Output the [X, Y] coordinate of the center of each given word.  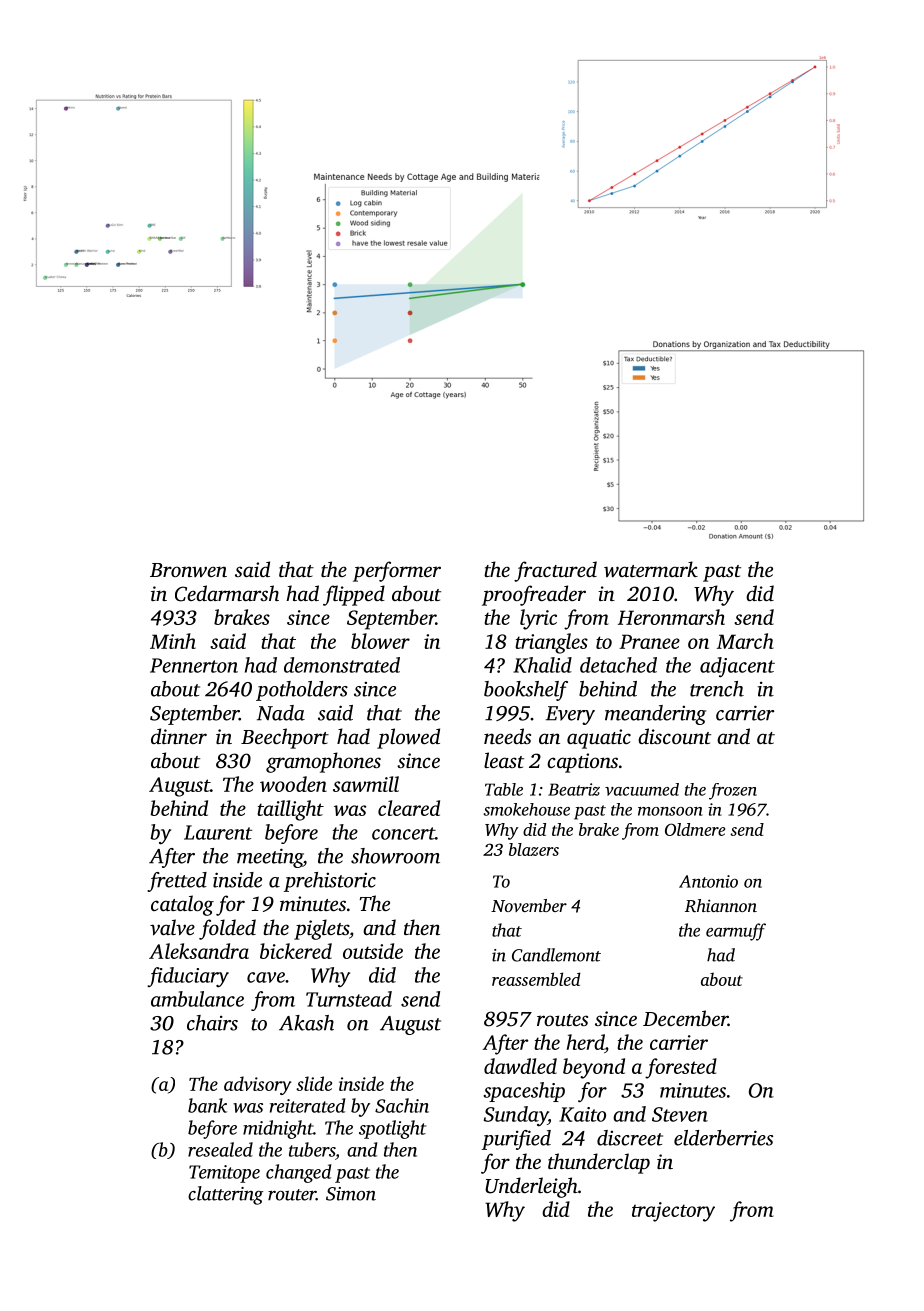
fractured [555, 571]
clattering [225, 1195]
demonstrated [342, 665]
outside [373, 951]
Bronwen [188, 570]
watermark [651, 569]
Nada [281, 713]
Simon [351, 1194]
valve [172, 927]
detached [618, 665]
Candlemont [556, 955]
